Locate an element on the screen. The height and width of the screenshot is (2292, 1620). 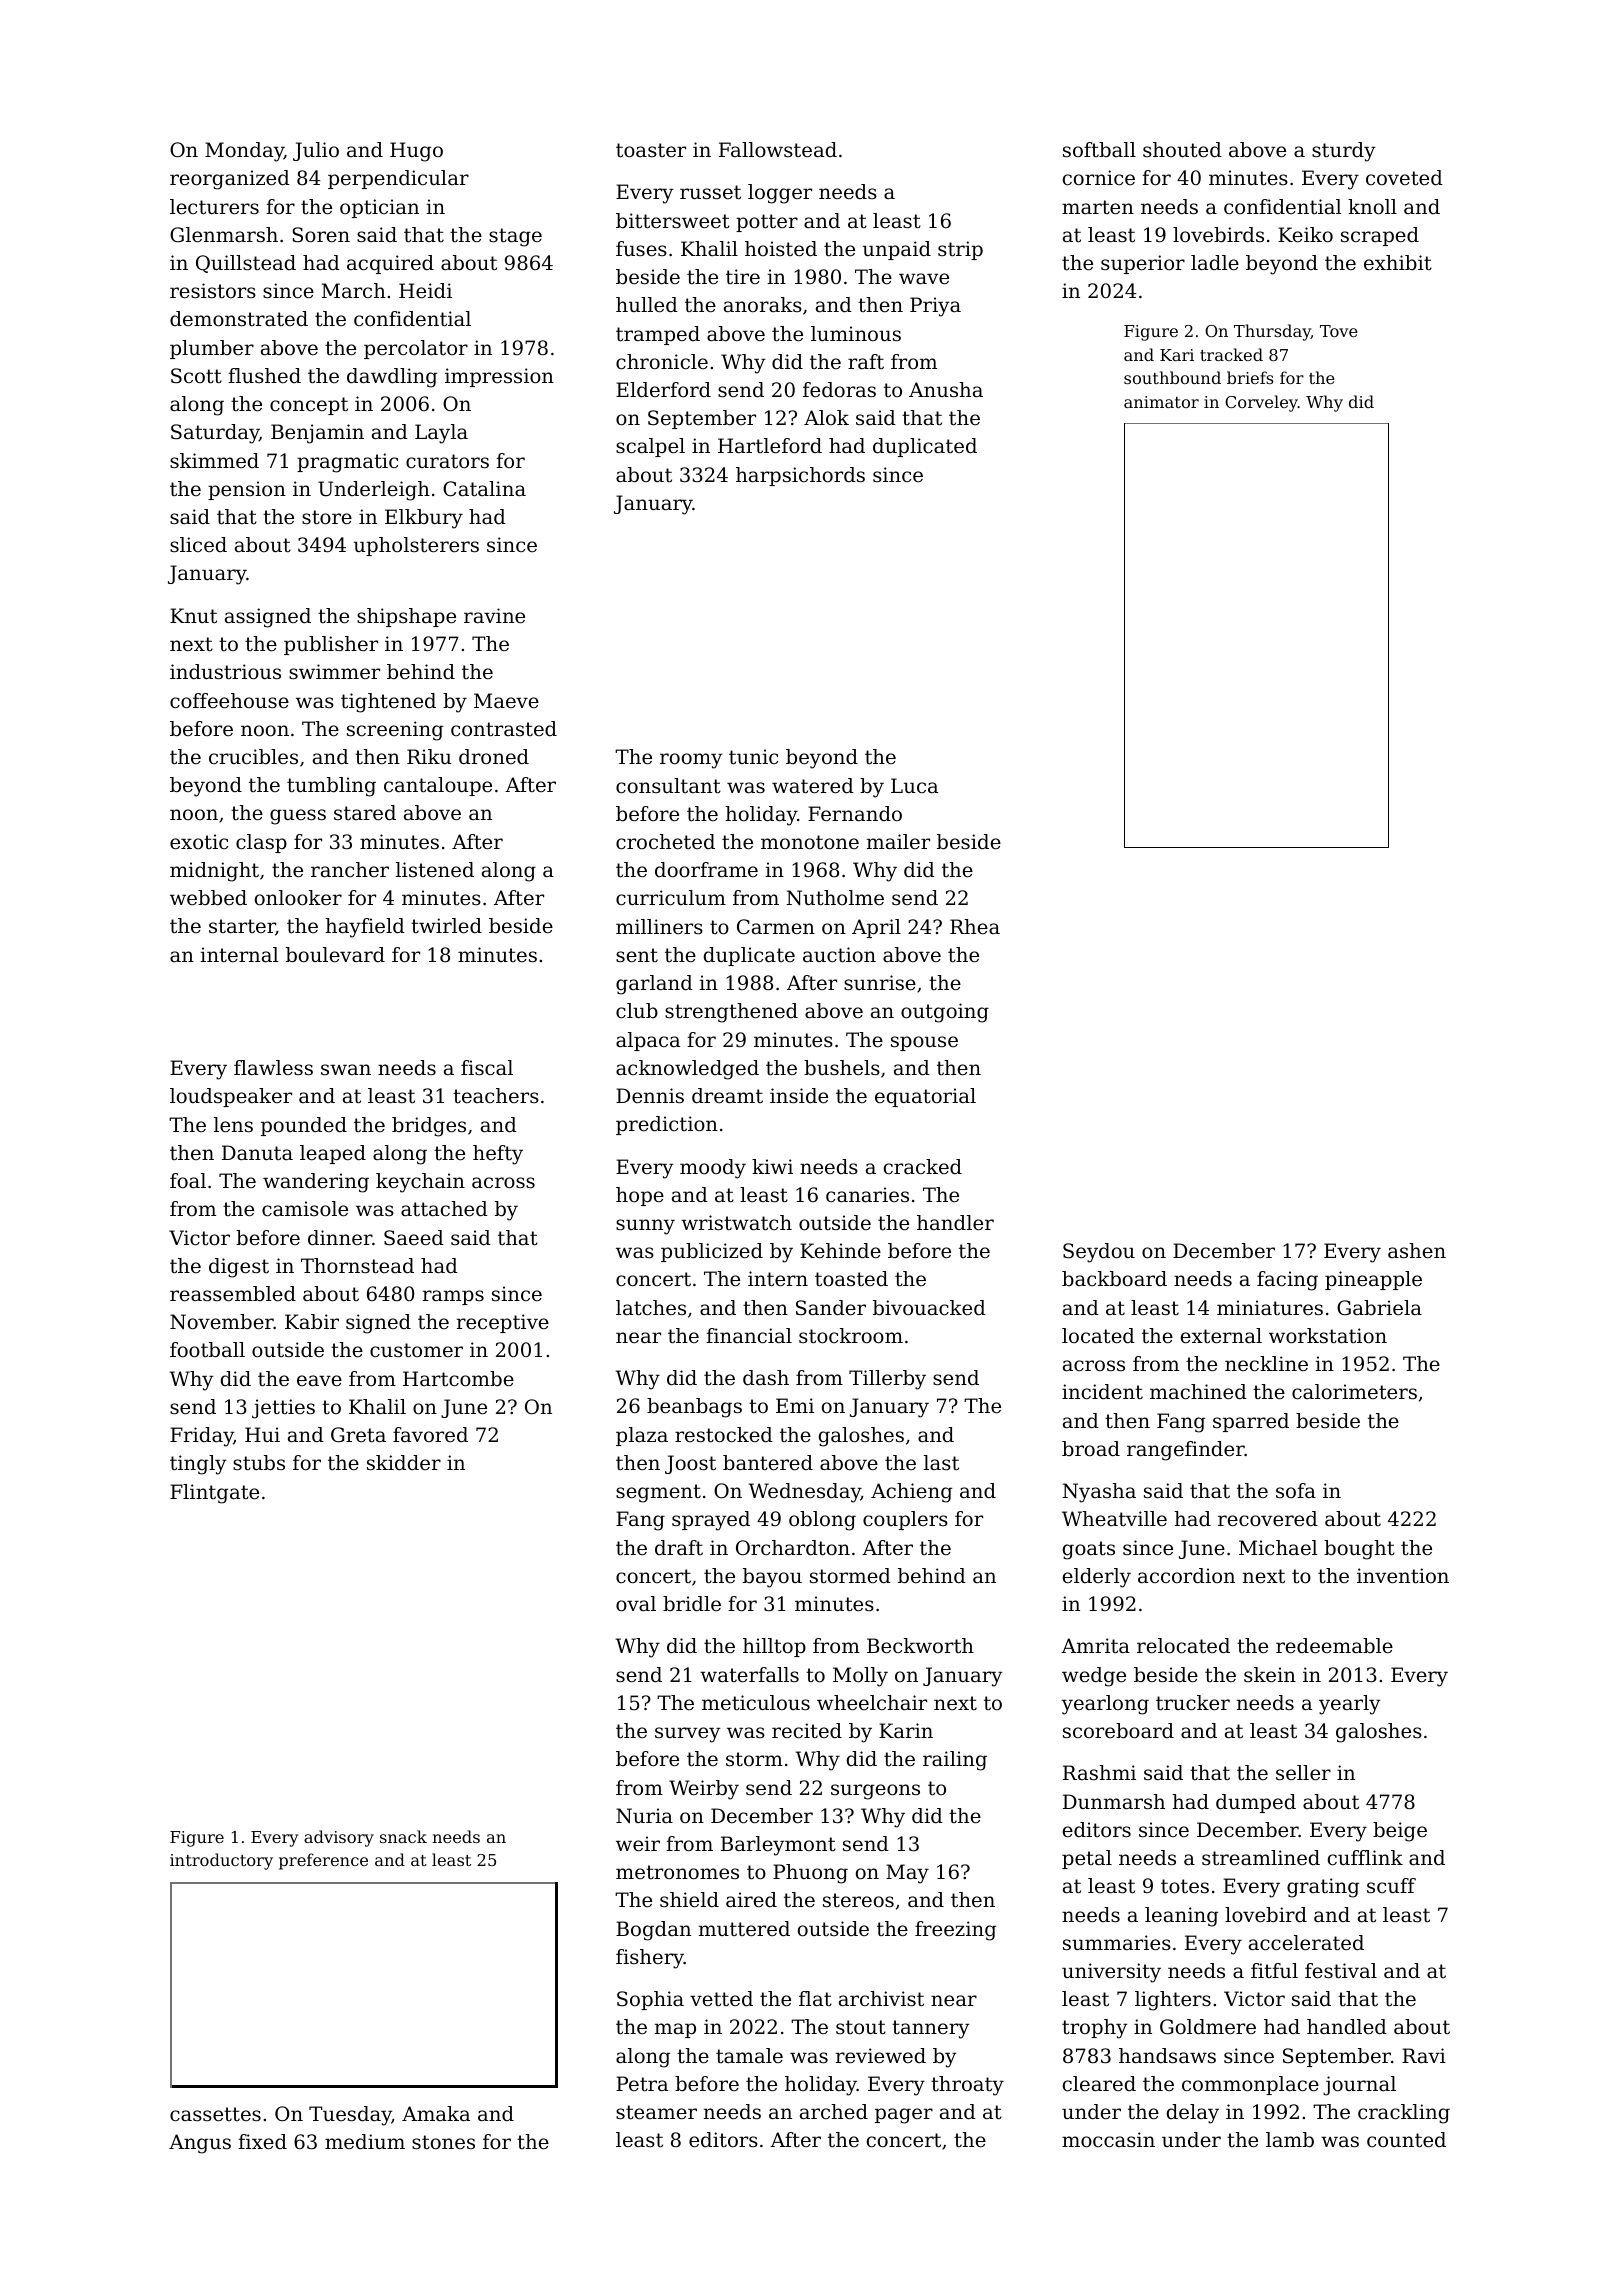
Flintgate is located at coordinates (214, 1494).
